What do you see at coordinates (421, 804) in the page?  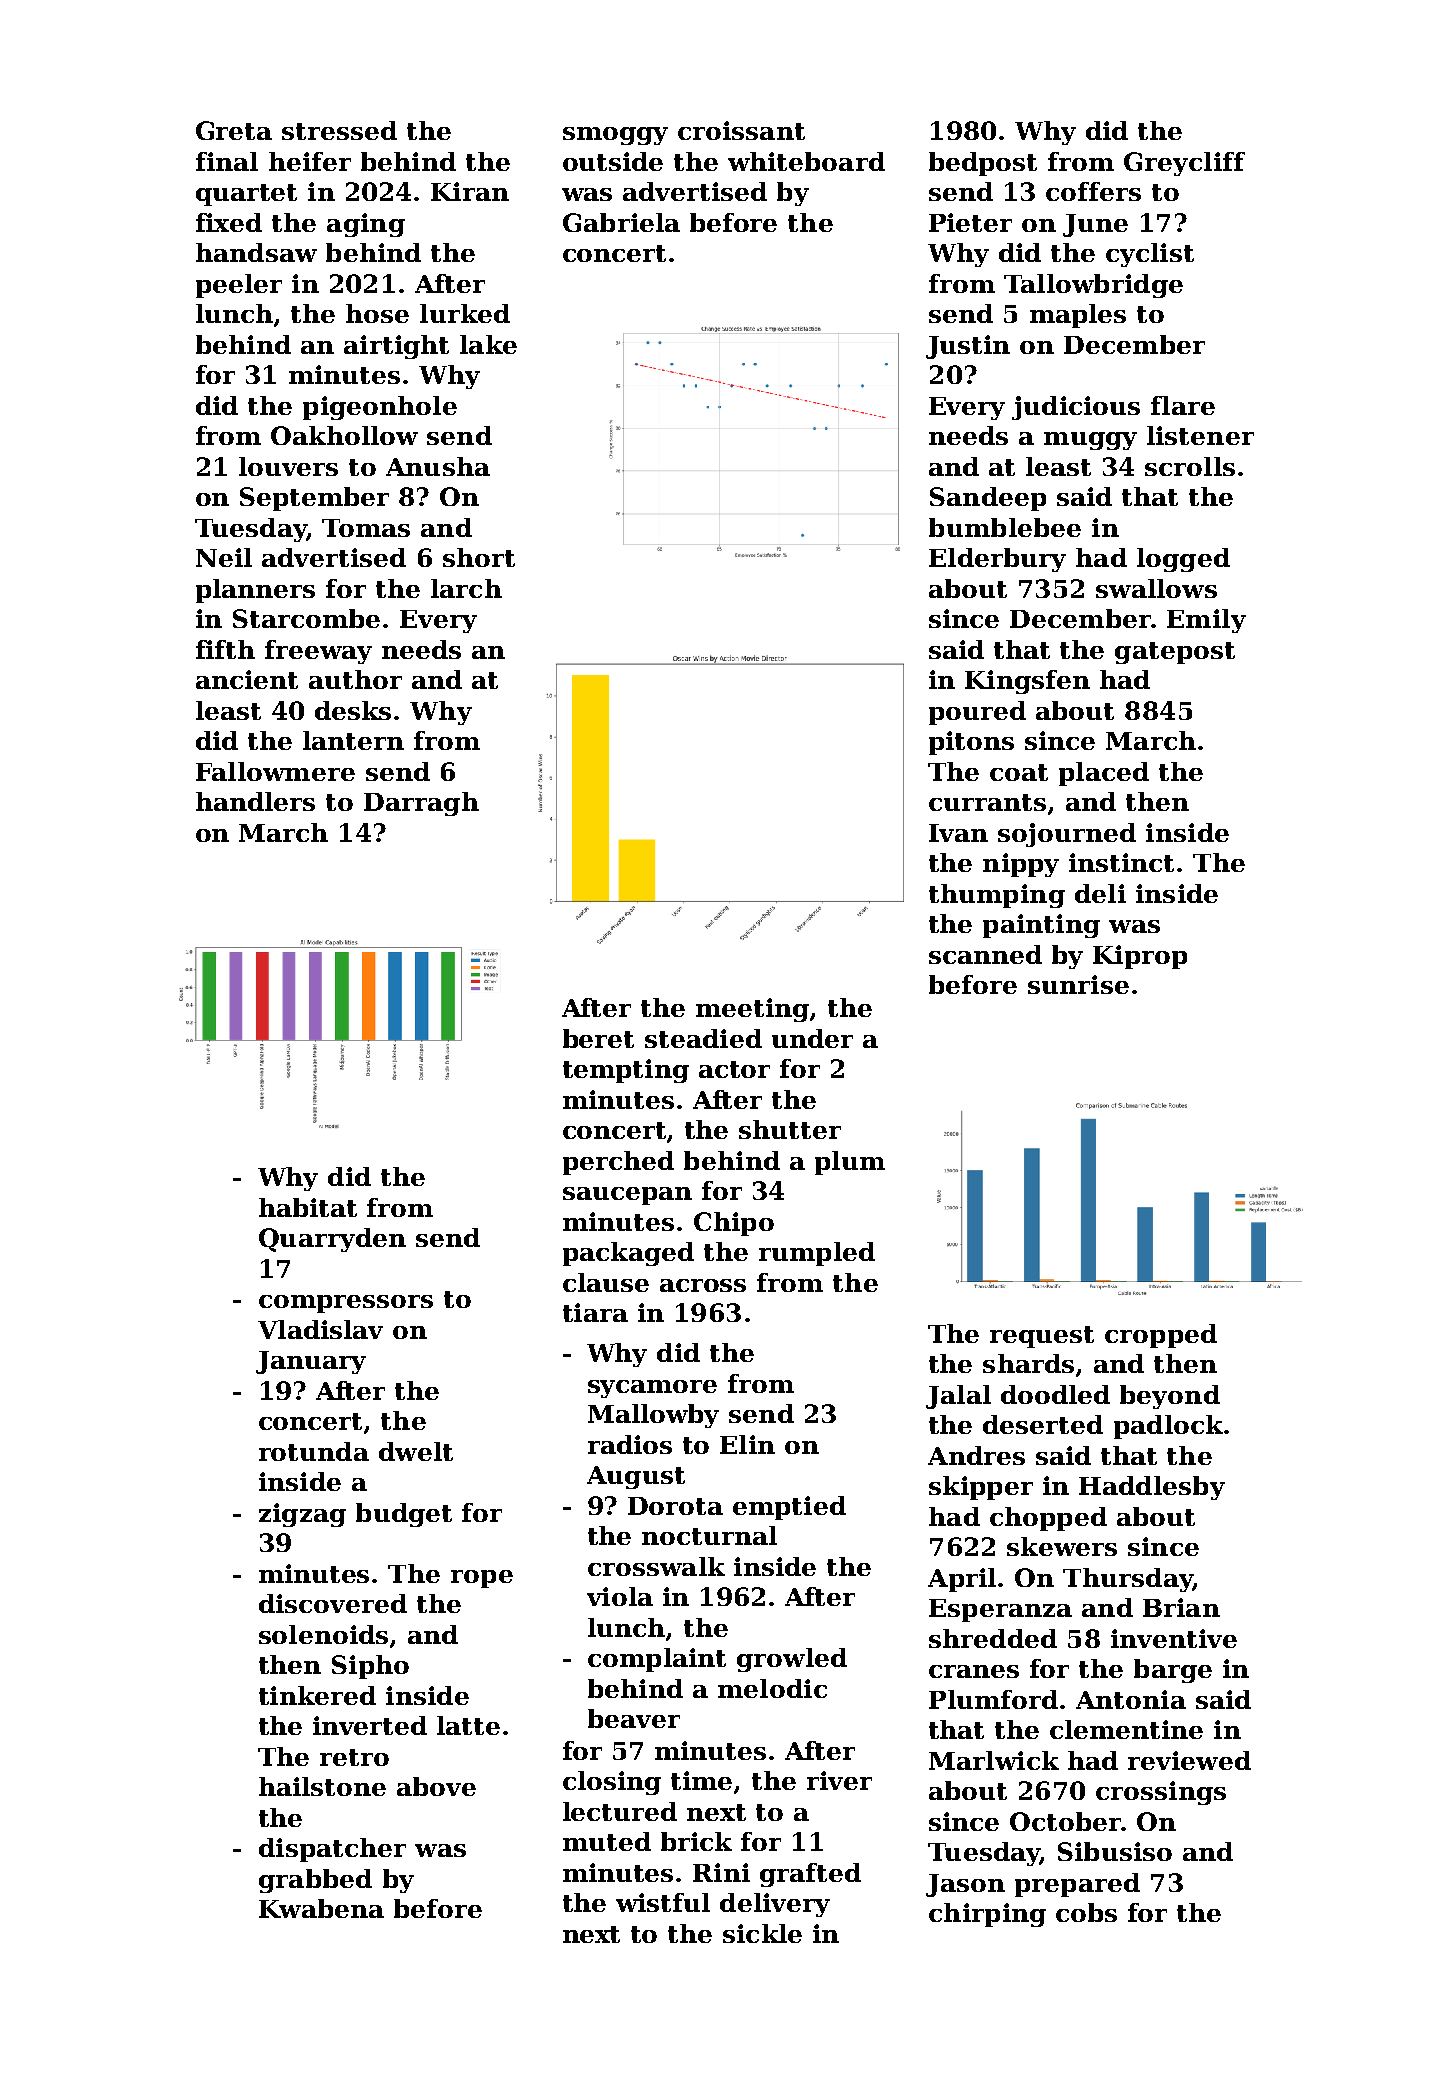 I see `Darragh` at bounding box center [421, 804].
